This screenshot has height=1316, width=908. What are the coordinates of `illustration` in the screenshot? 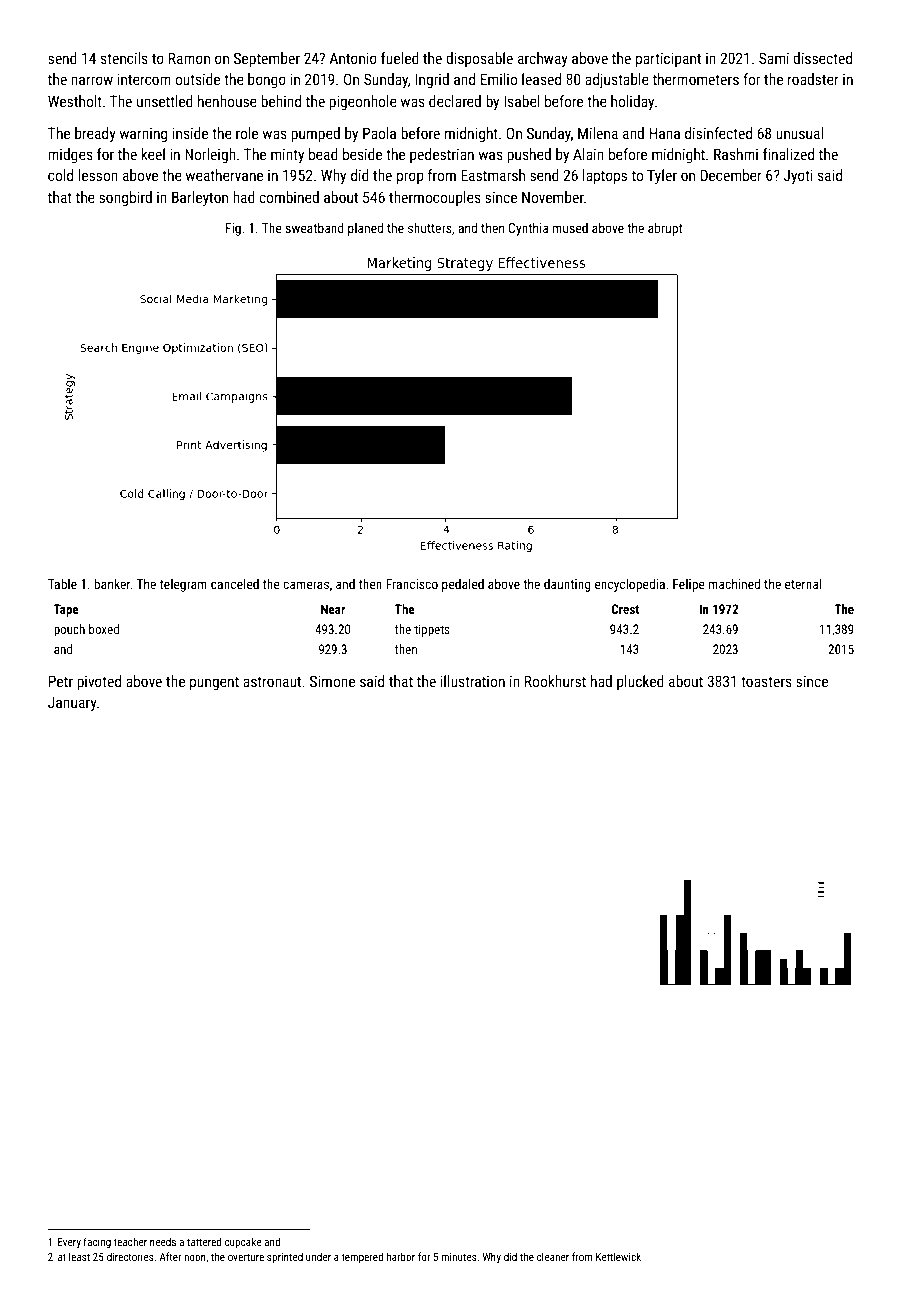 It's located at (472, 681).
